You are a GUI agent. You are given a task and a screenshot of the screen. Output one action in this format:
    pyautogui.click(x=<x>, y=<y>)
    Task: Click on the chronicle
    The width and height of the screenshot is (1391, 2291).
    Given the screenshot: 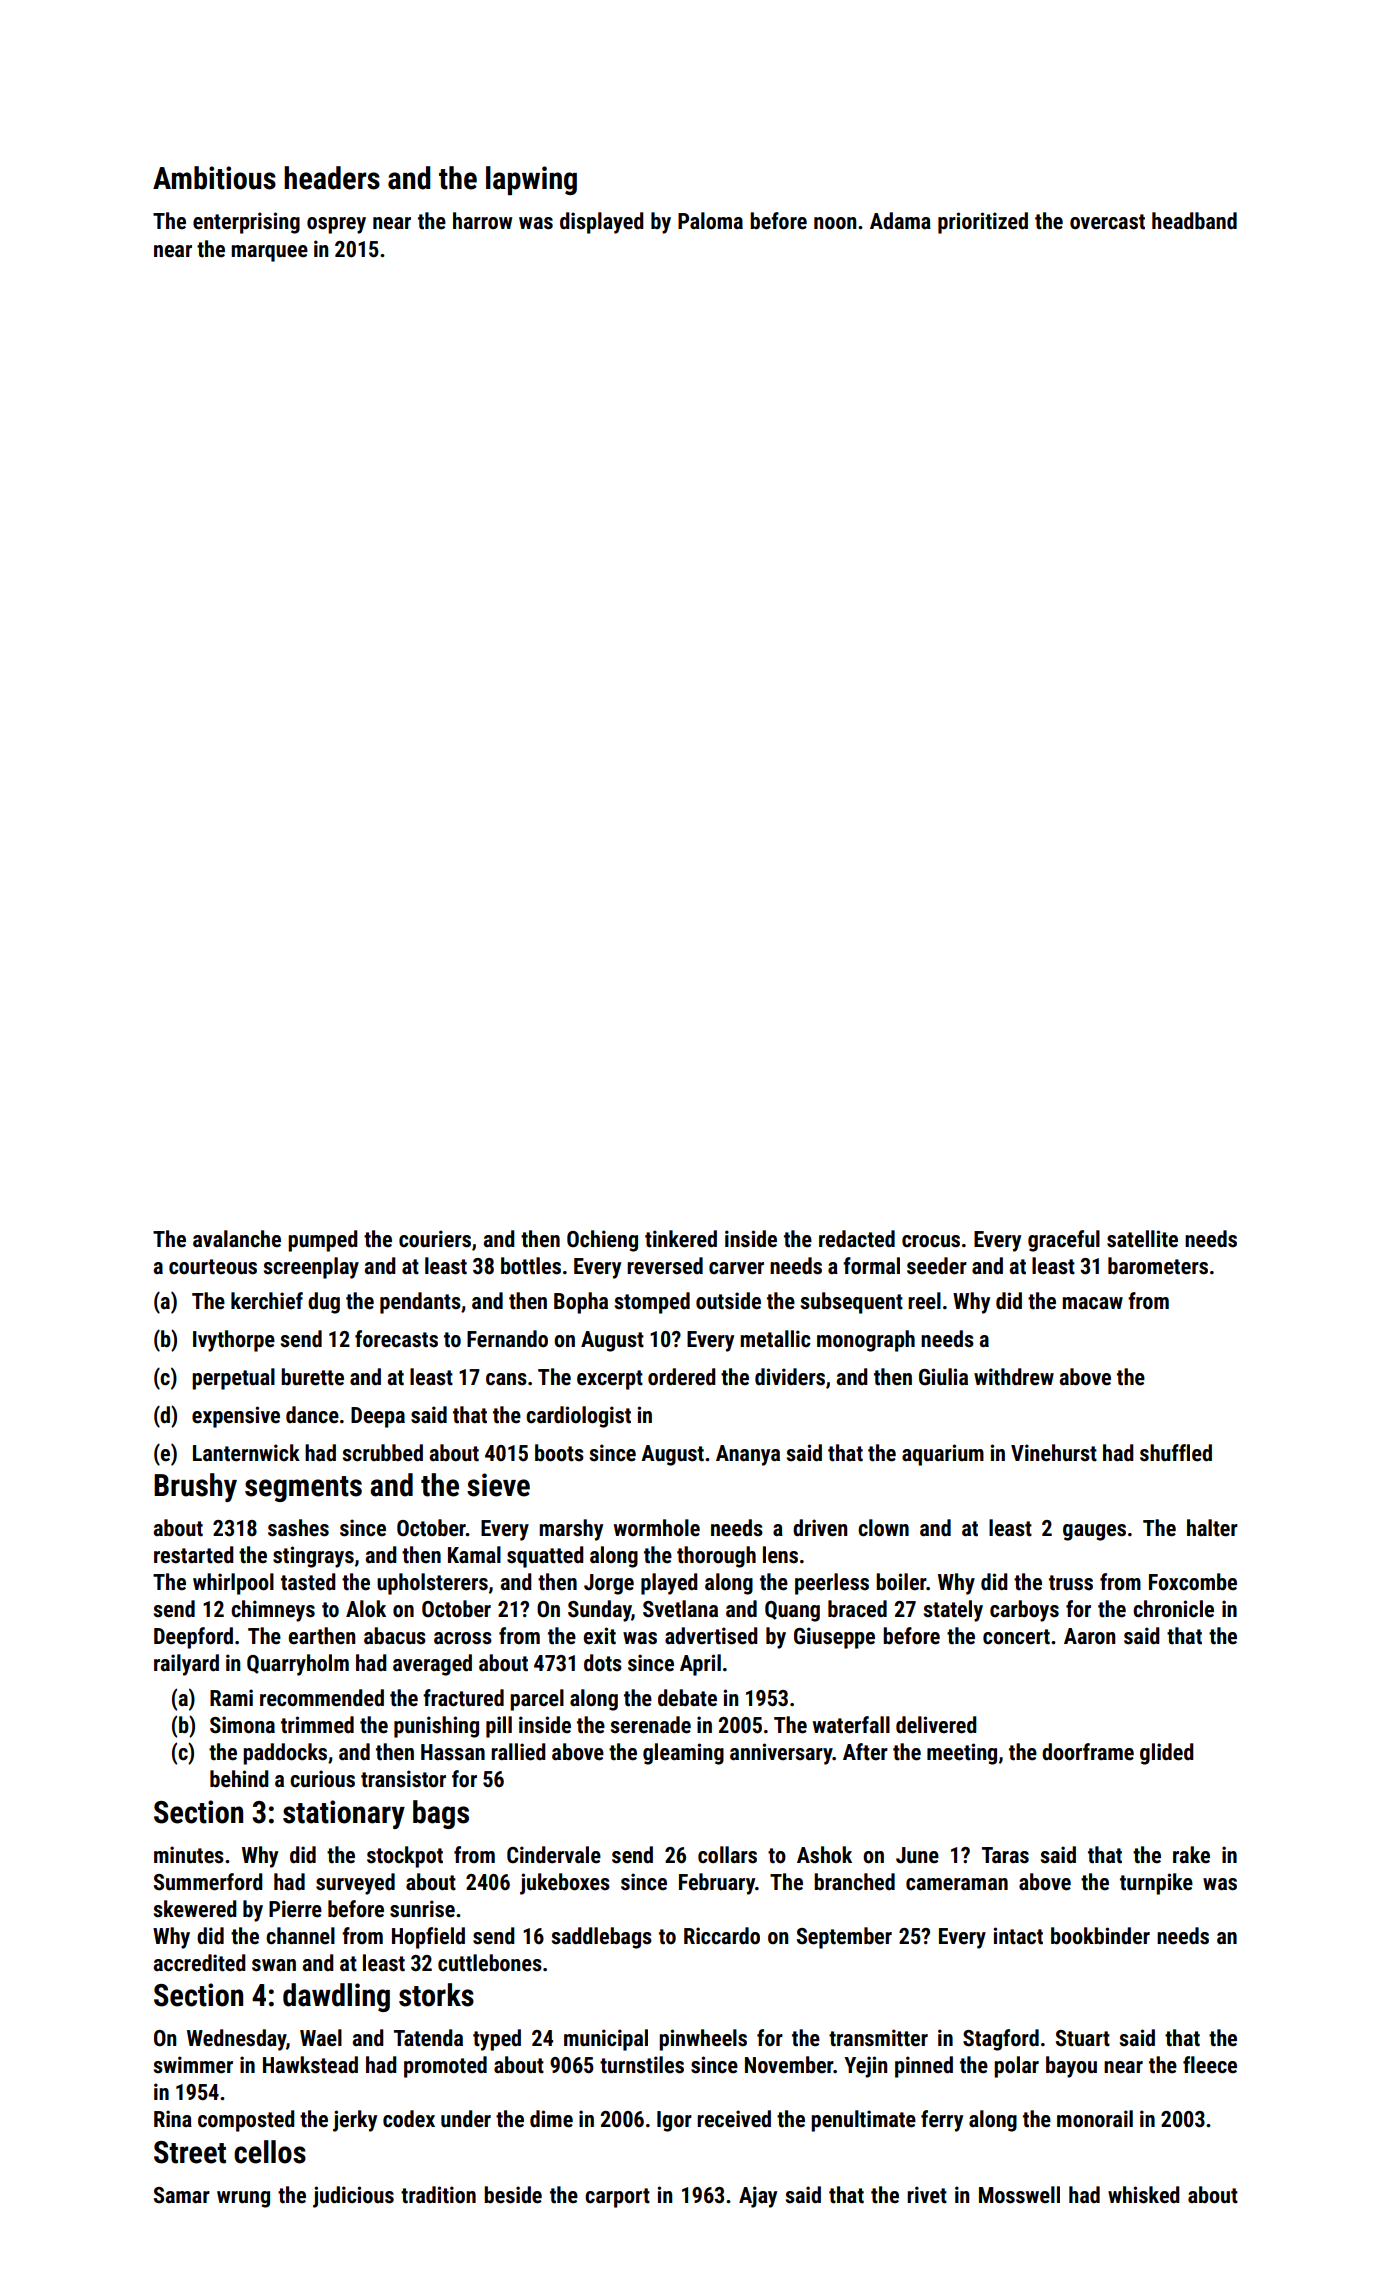 What is the action you would take?
    pyautogui.click(x=1173, y=1609)
